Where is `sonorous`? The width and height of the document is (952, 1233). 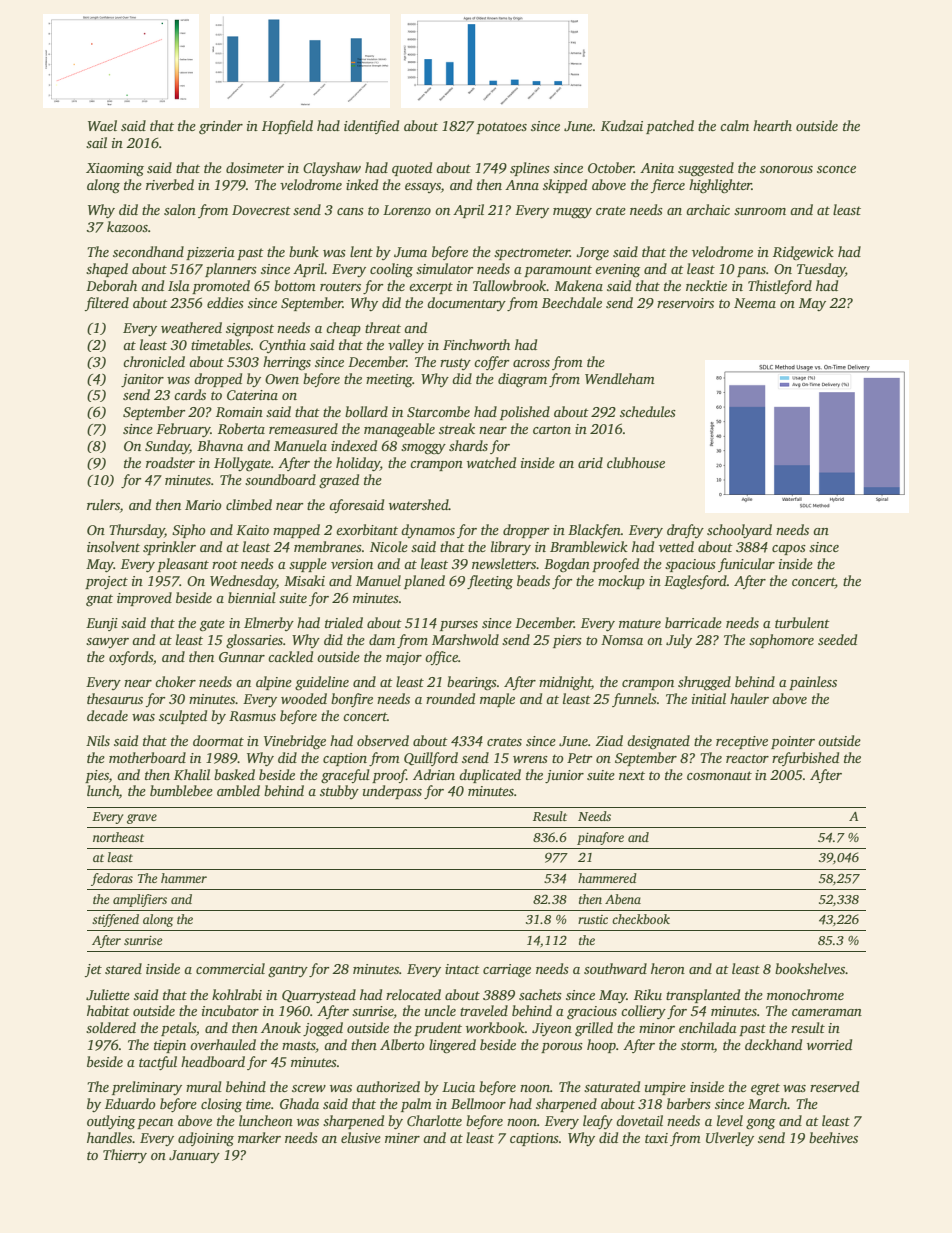
sonorous is located at coordinates (786, 169).
